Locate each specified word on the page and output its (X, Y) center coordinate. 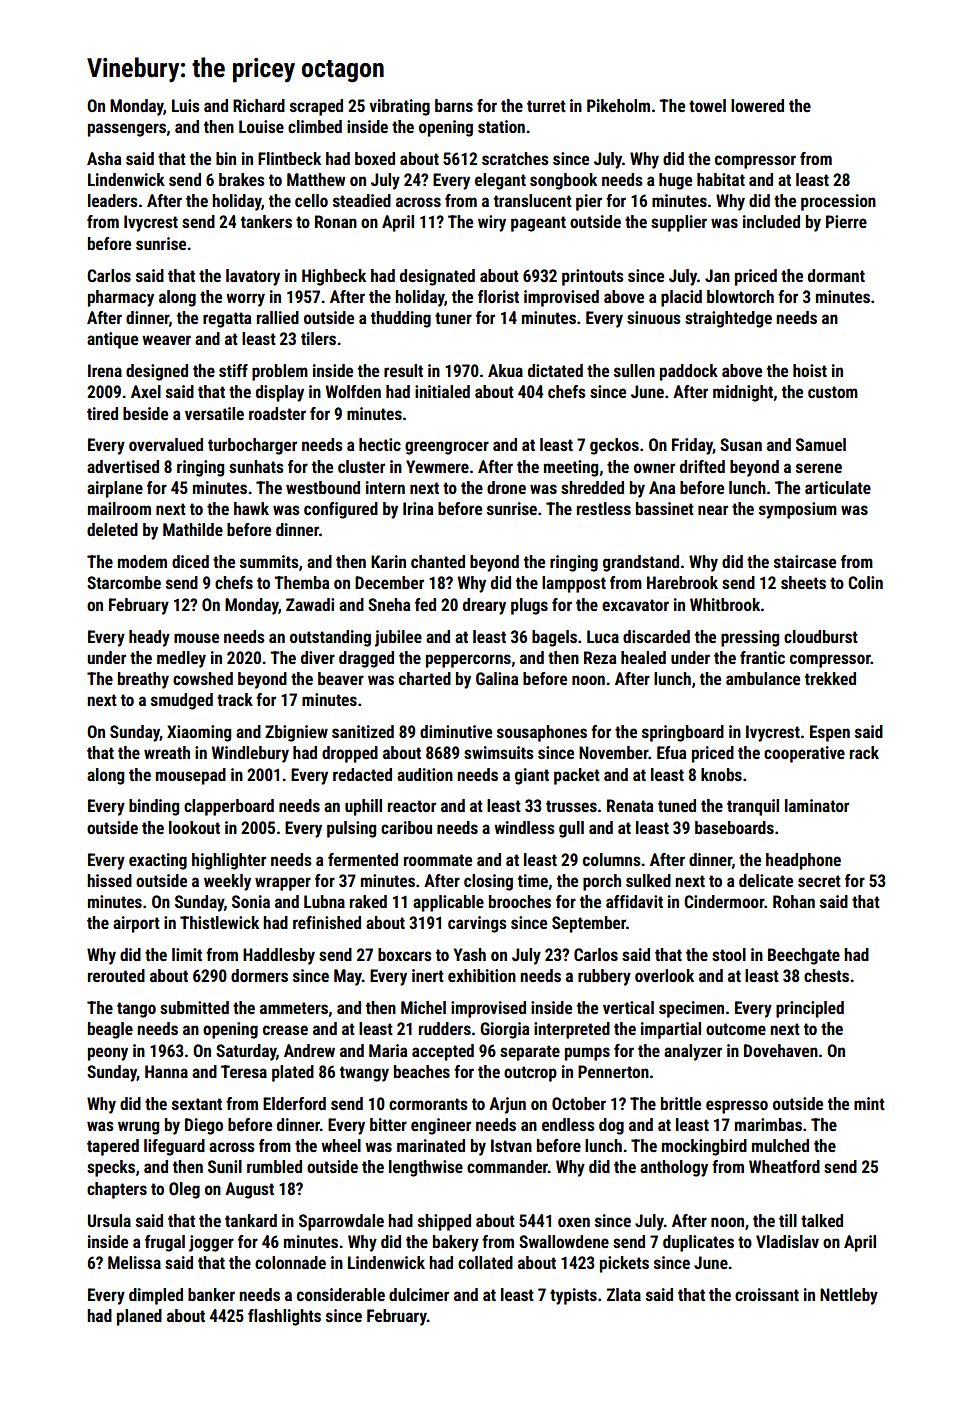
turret (546, 106)
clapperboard (229, 807)
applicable (448, 903)
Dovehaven (781, 1050)
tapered (113, 1147)
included (771, 221)
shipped (444, 1222)
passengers (127, 130)
